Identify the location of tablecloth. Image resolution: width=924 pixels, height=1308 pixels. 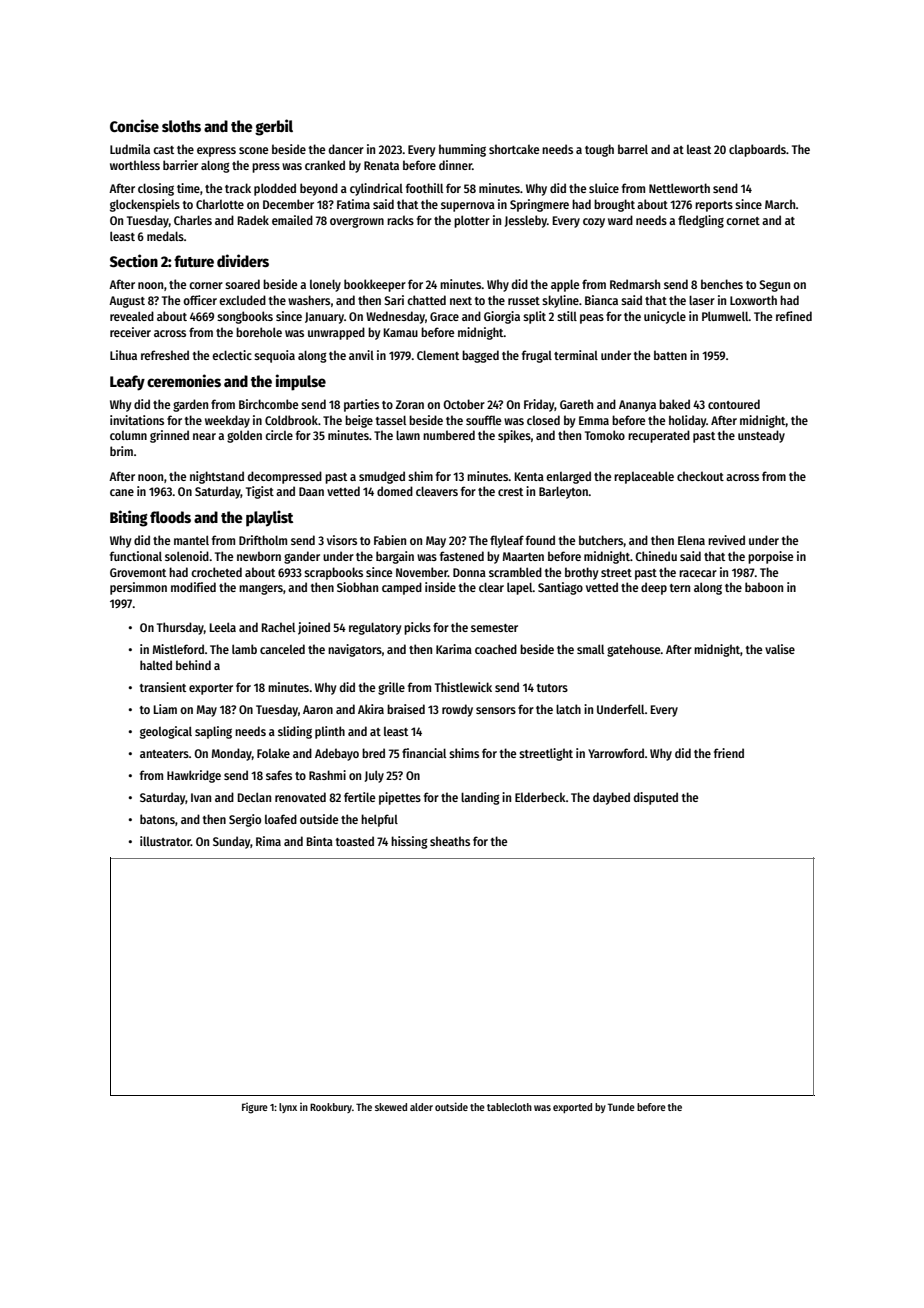
(509, 1107).
